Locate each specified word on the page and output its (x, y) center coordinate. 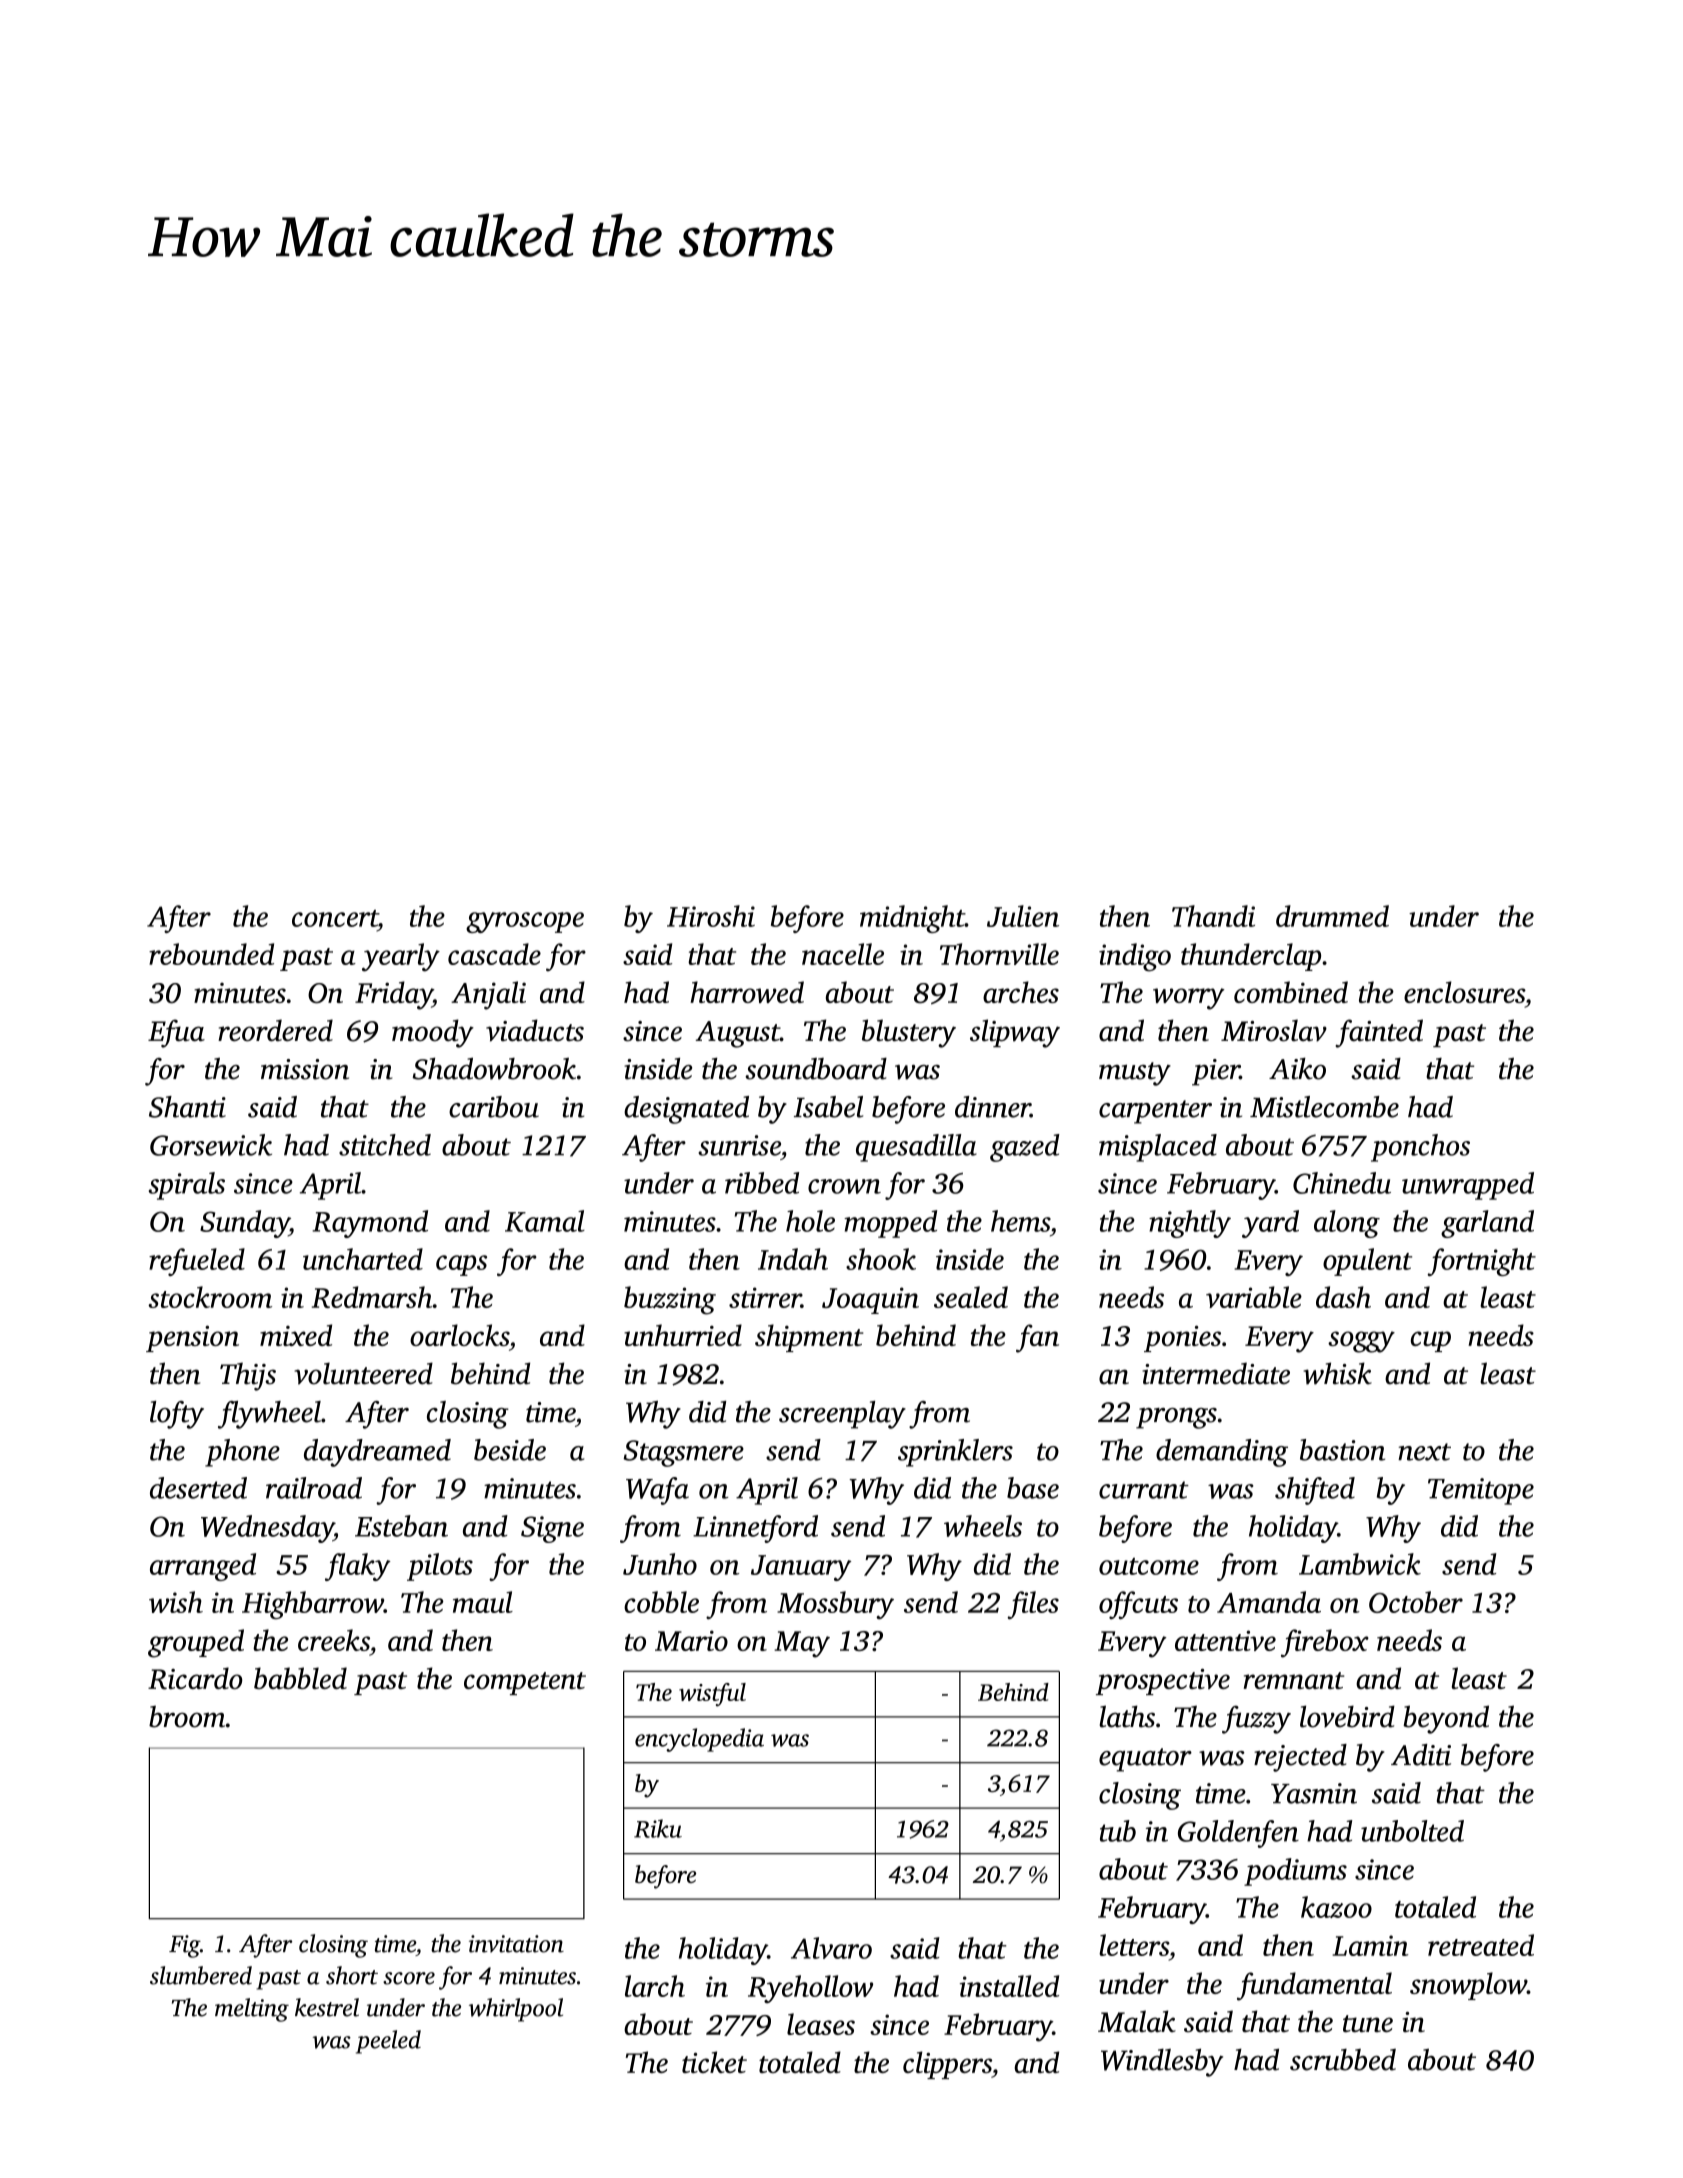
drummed (1332, 916)
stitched (385, 1145)
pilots (440, 1567)
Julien (1023, 916)
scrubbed (1343, 2060)
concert (335, 918)
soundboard (816, 1069)
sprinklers (955, 1453)
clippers (947, 2065)
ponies (1182, 1338)
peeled (388, 2042)
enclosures (1464, 992)
